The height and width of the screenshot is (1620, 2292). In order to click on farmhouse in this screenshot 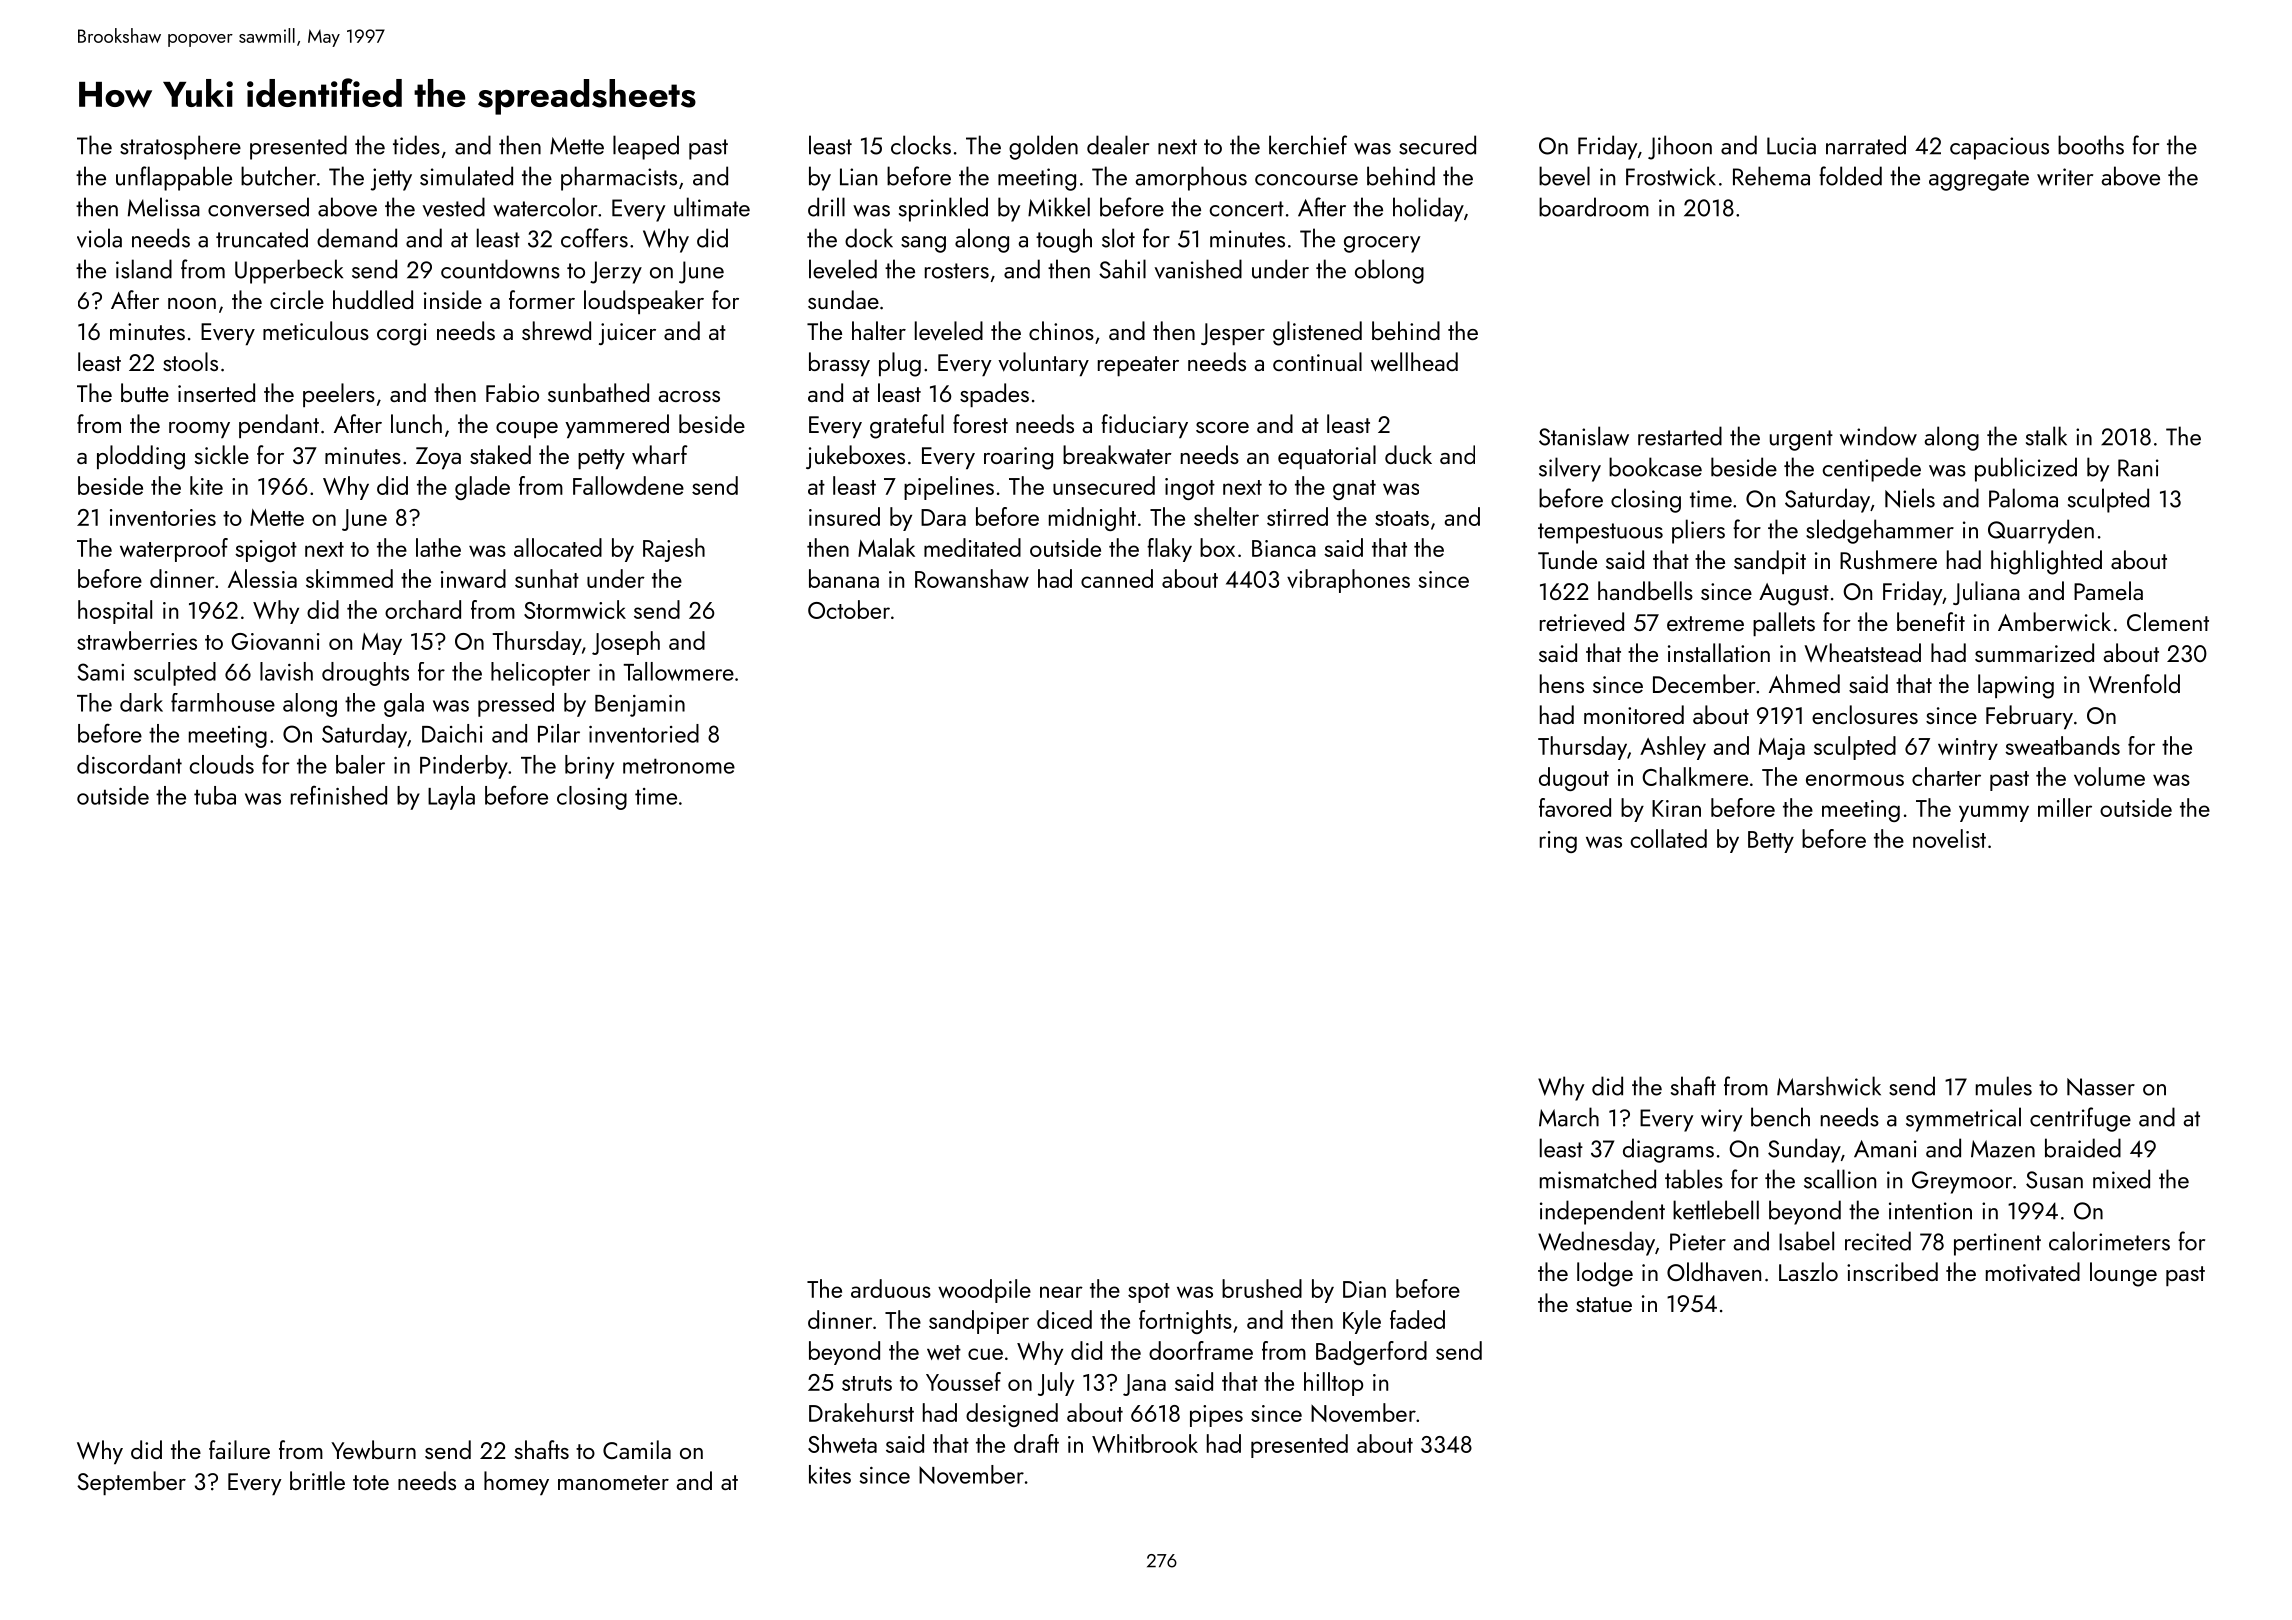, I will do `click(223, 702)`.
